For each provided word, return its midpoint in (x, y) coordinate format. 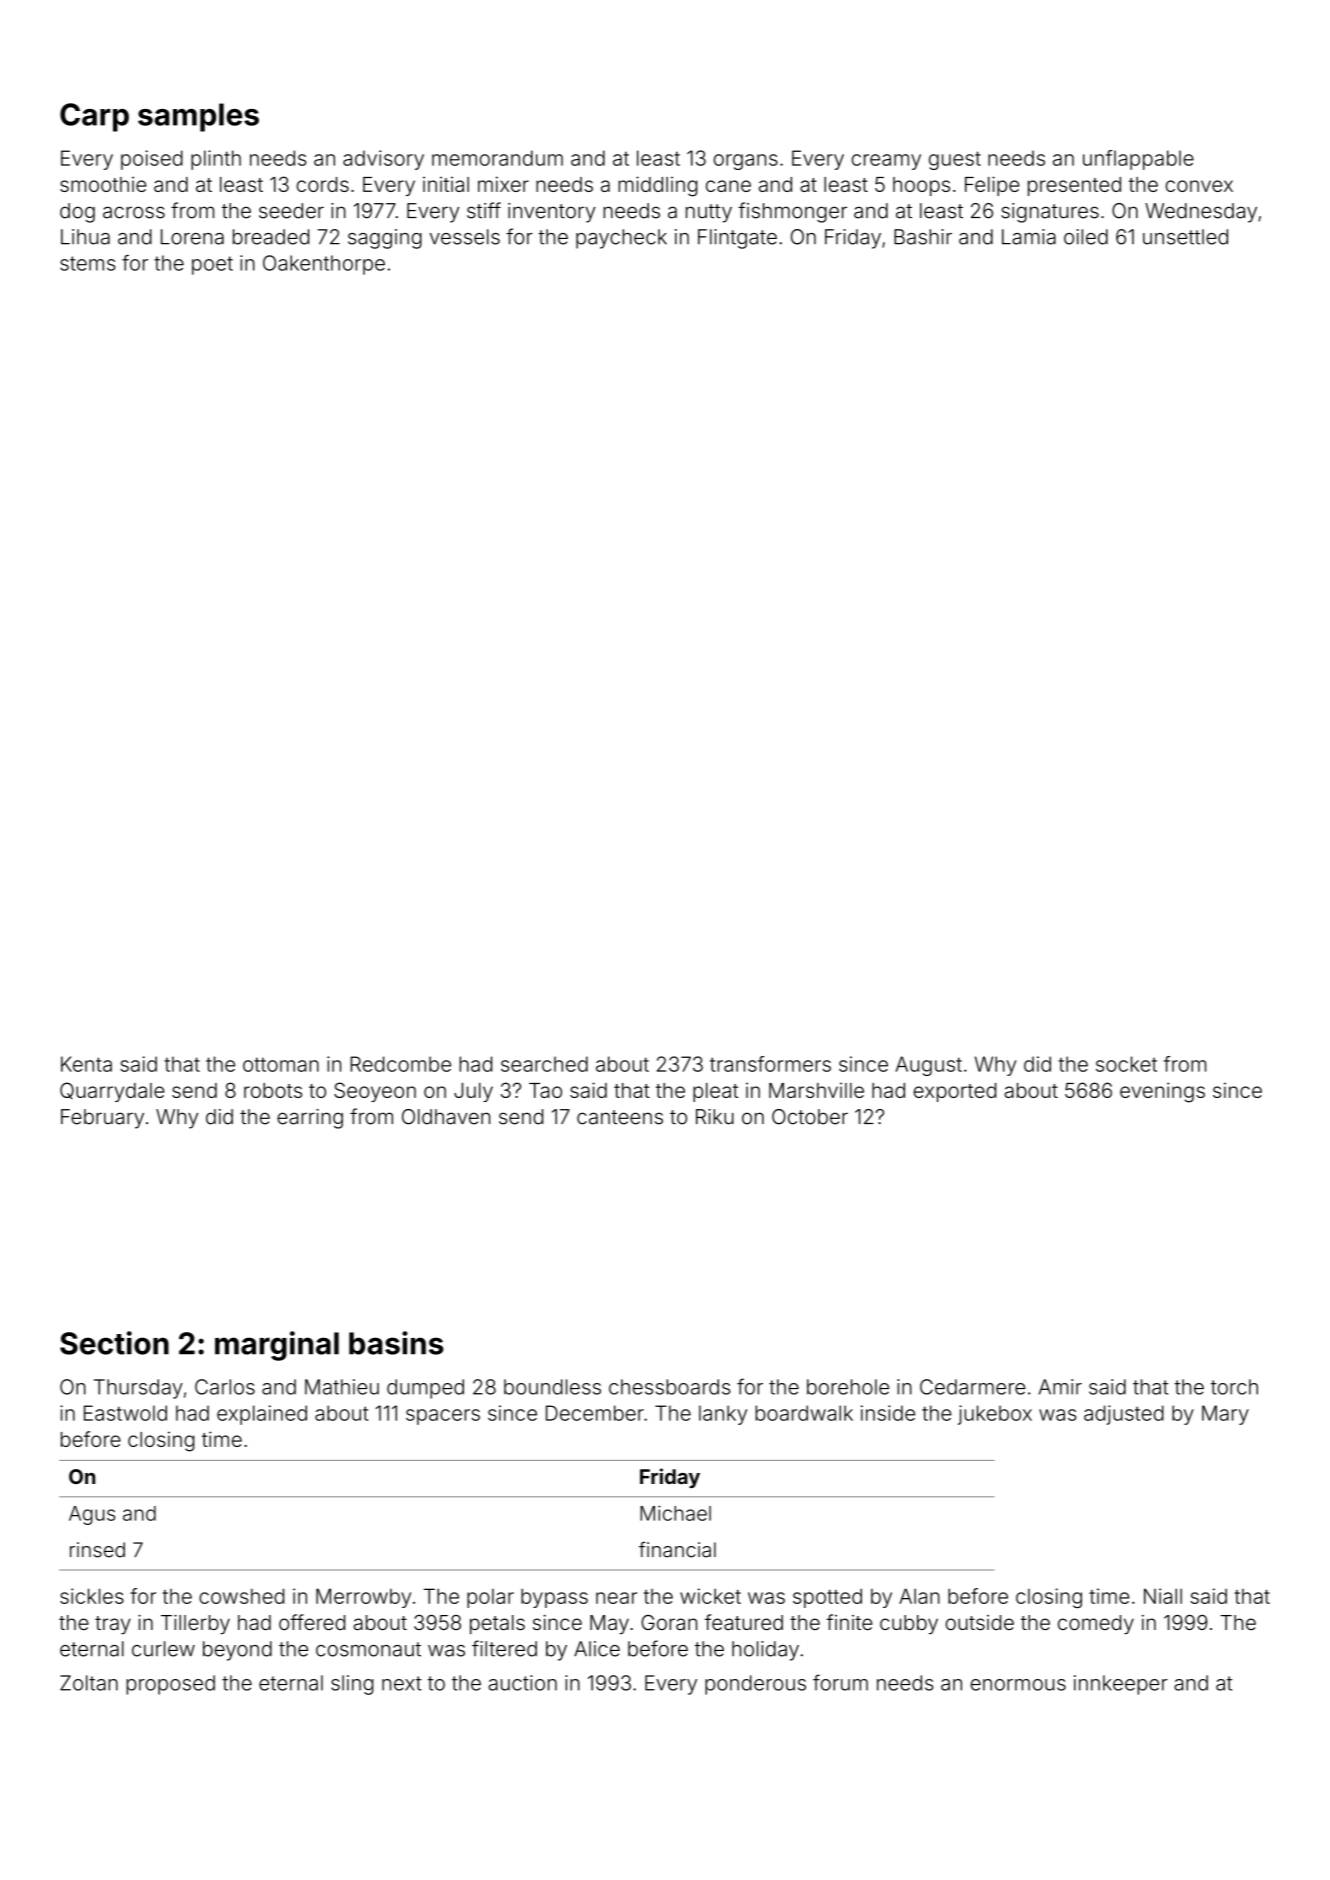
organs (746, 162)
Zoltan (89, 1683)
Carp (94, 117)
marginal (277, 1346)
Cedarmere (973, 1387)
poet (212, 265)
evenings (1162, 1092)
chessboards (670, 1387)
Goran (669, 1622)
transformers (770, 1064)
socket (1126, 1064)
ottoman (281, 1064)
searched (544, 1064)
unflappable (1138, 160)
